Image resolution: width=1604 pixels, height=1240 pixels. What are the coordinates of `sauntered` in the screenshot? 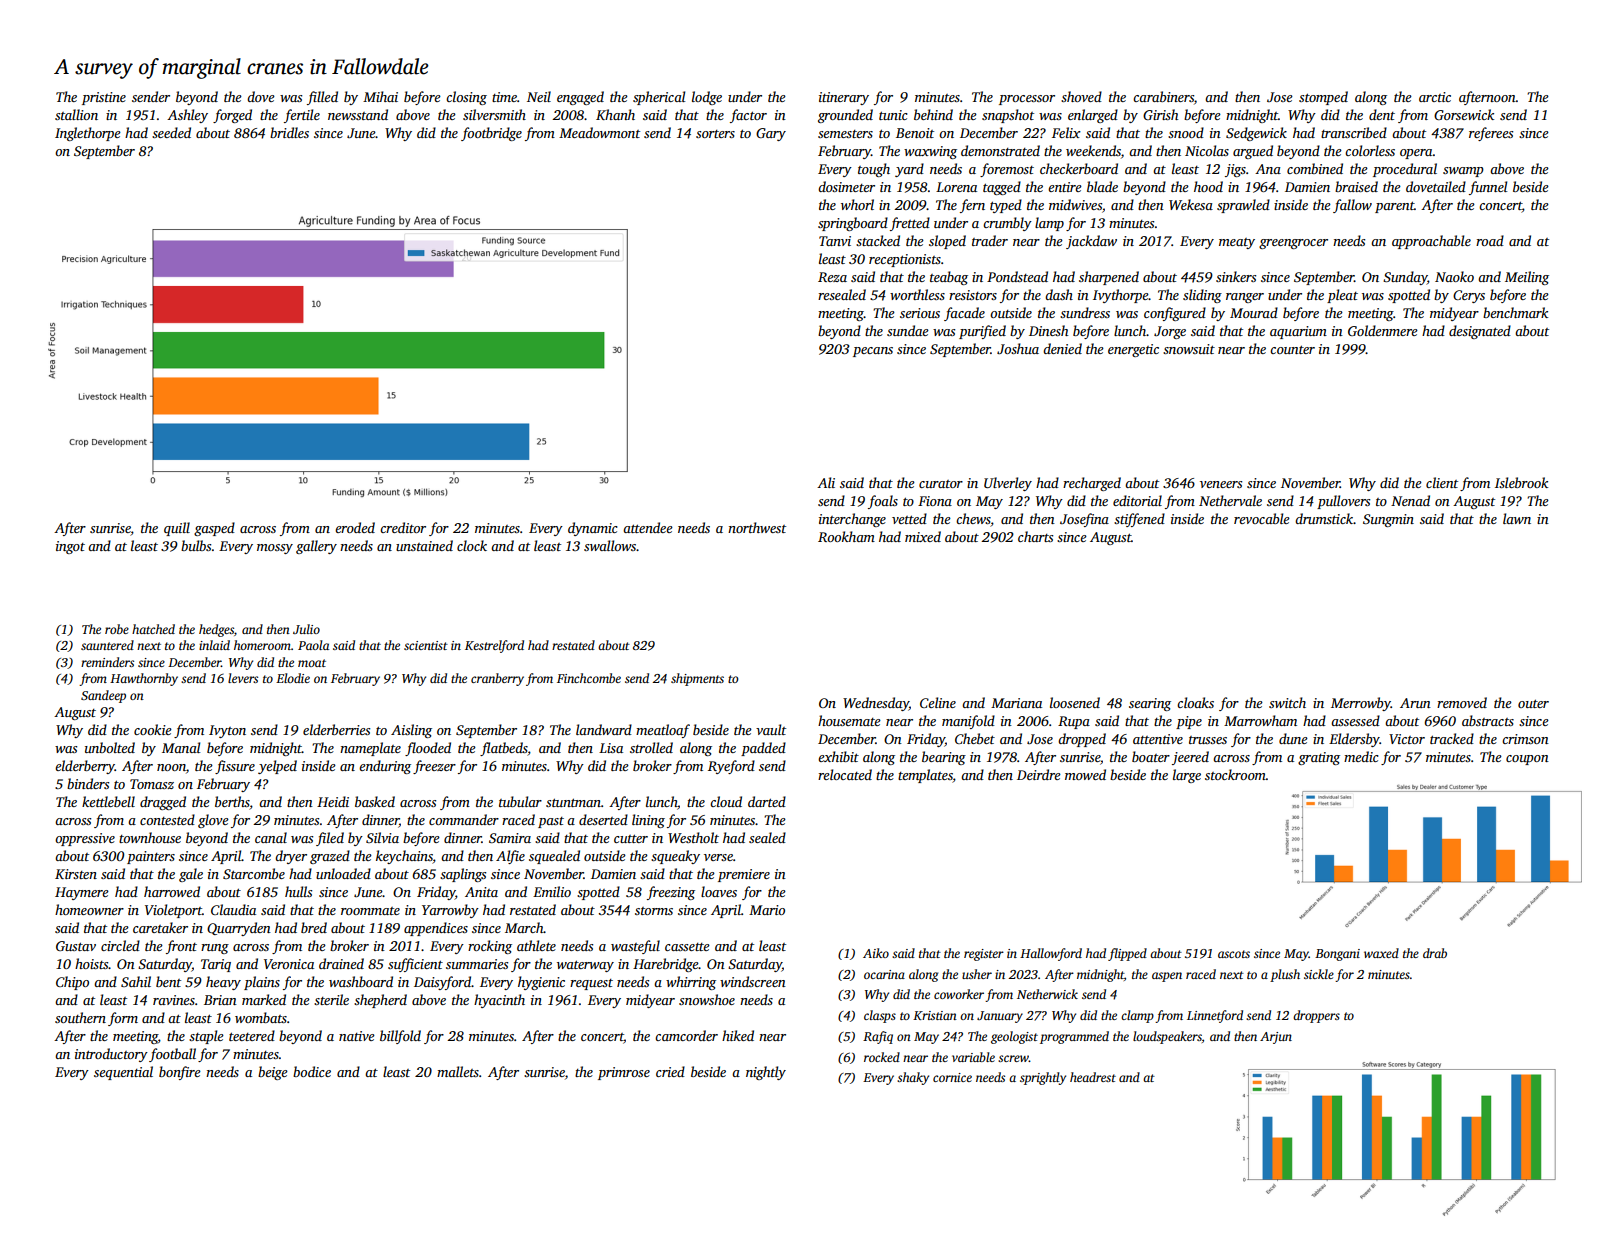 It's located at (107, 645).
